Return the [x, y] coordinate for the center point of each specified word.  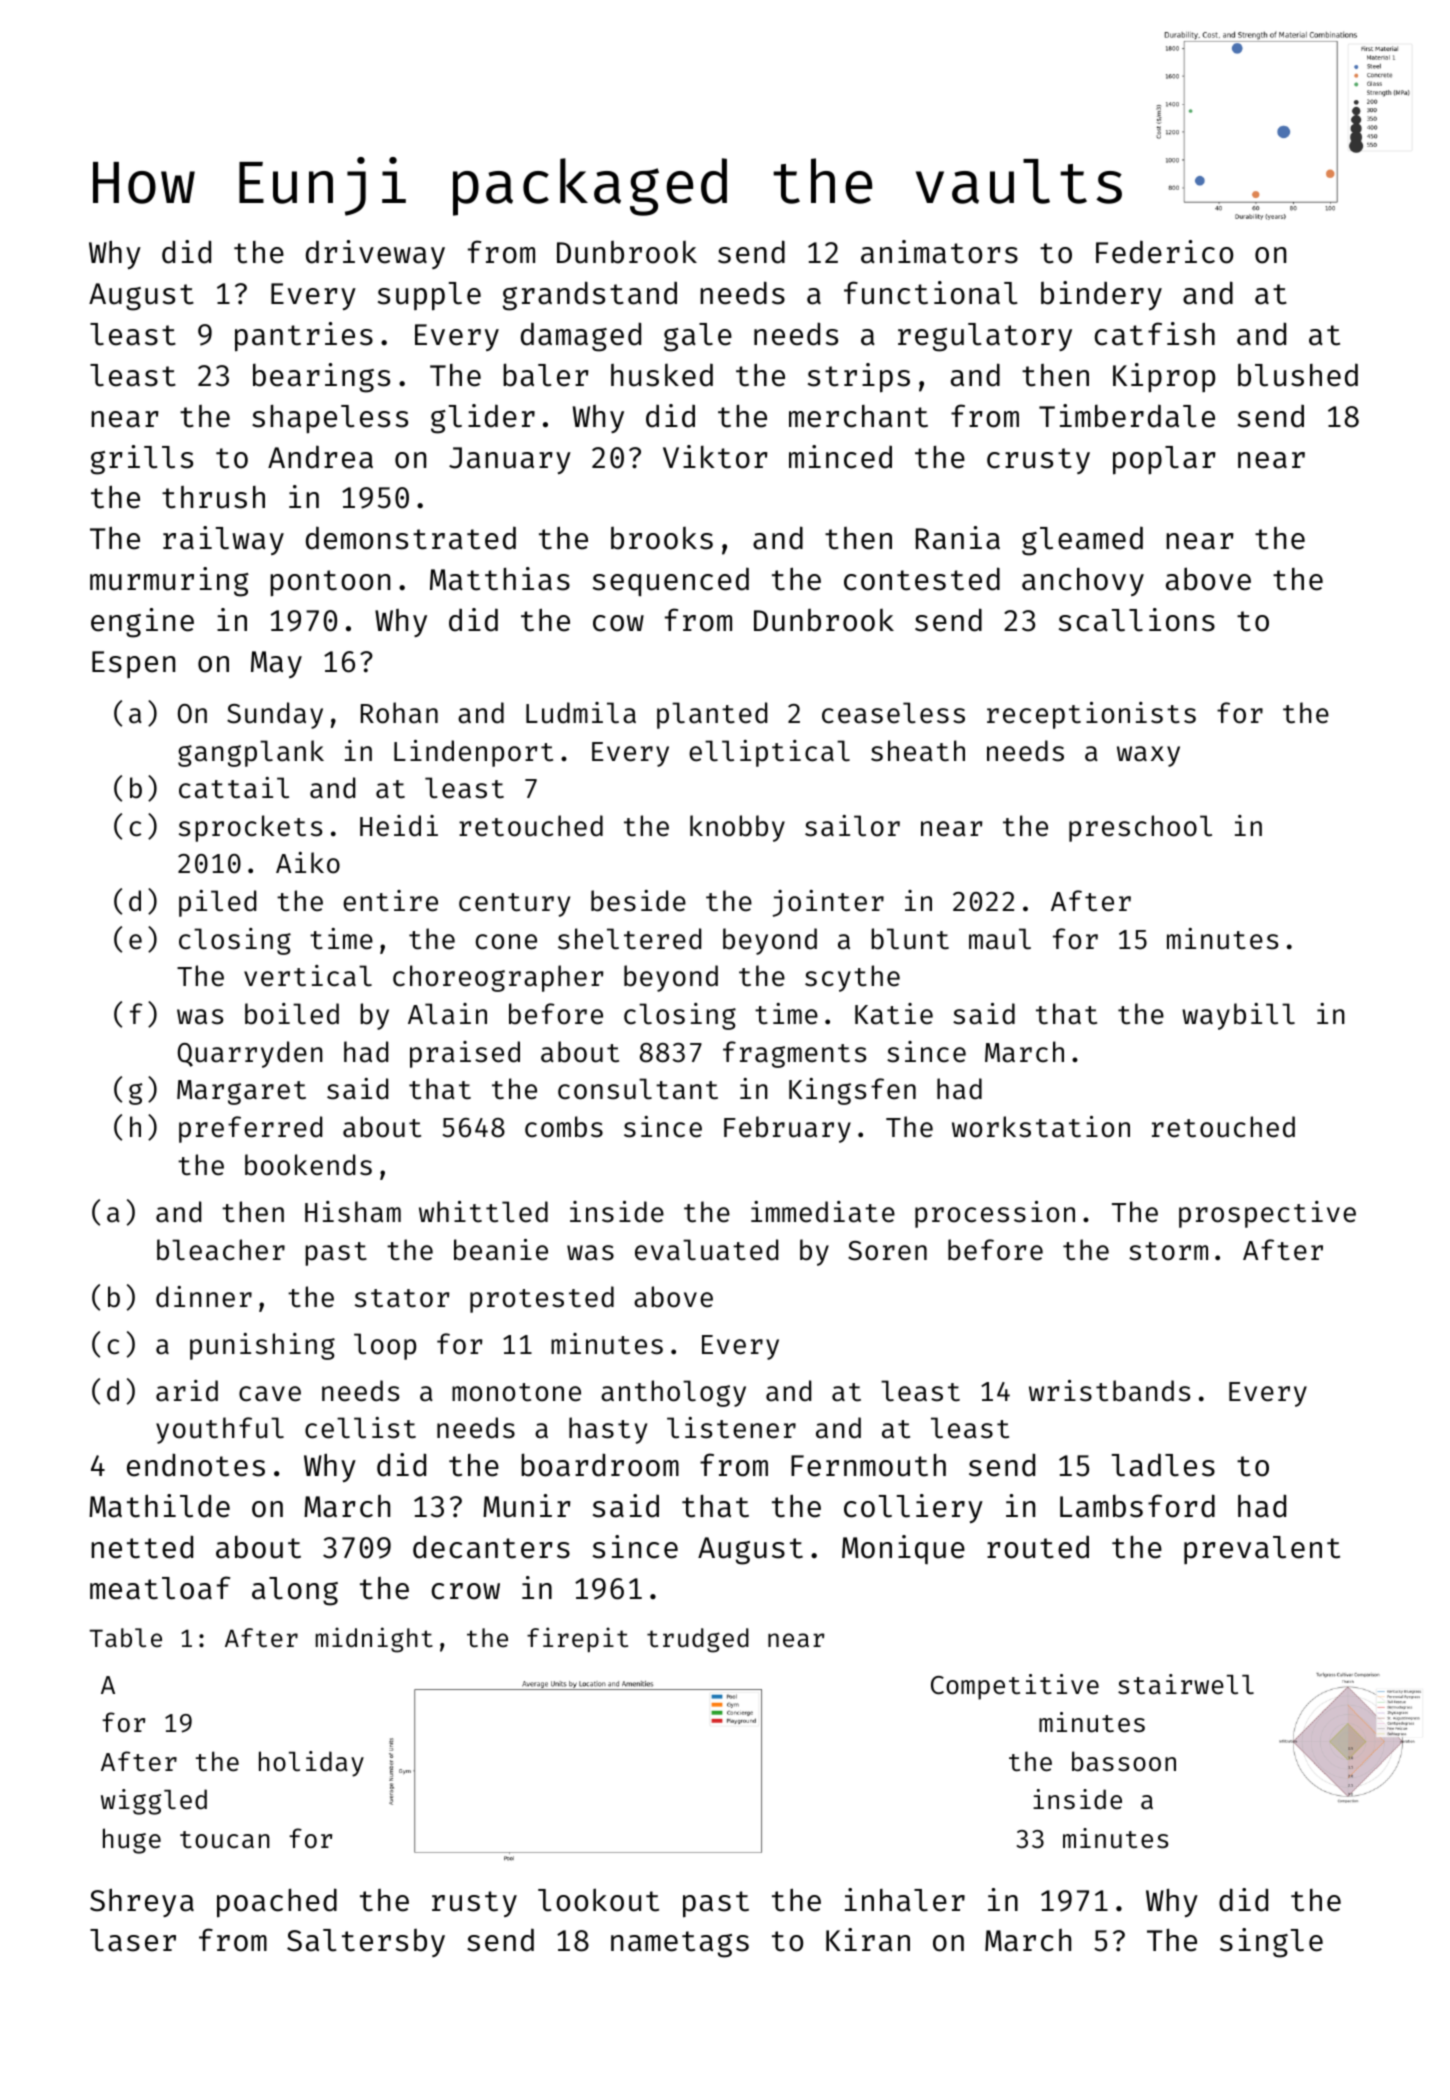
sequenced [671, 582]
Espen [133, 664]
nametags [680, 1944]
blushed [1298, 375]
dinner [204, 1297]
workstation [1041, 1127]
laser [133, 1940]
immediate [823, 1212]
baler [545, 375]
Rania [958, 538]
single [1271, 1943]
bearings [321, 378]
